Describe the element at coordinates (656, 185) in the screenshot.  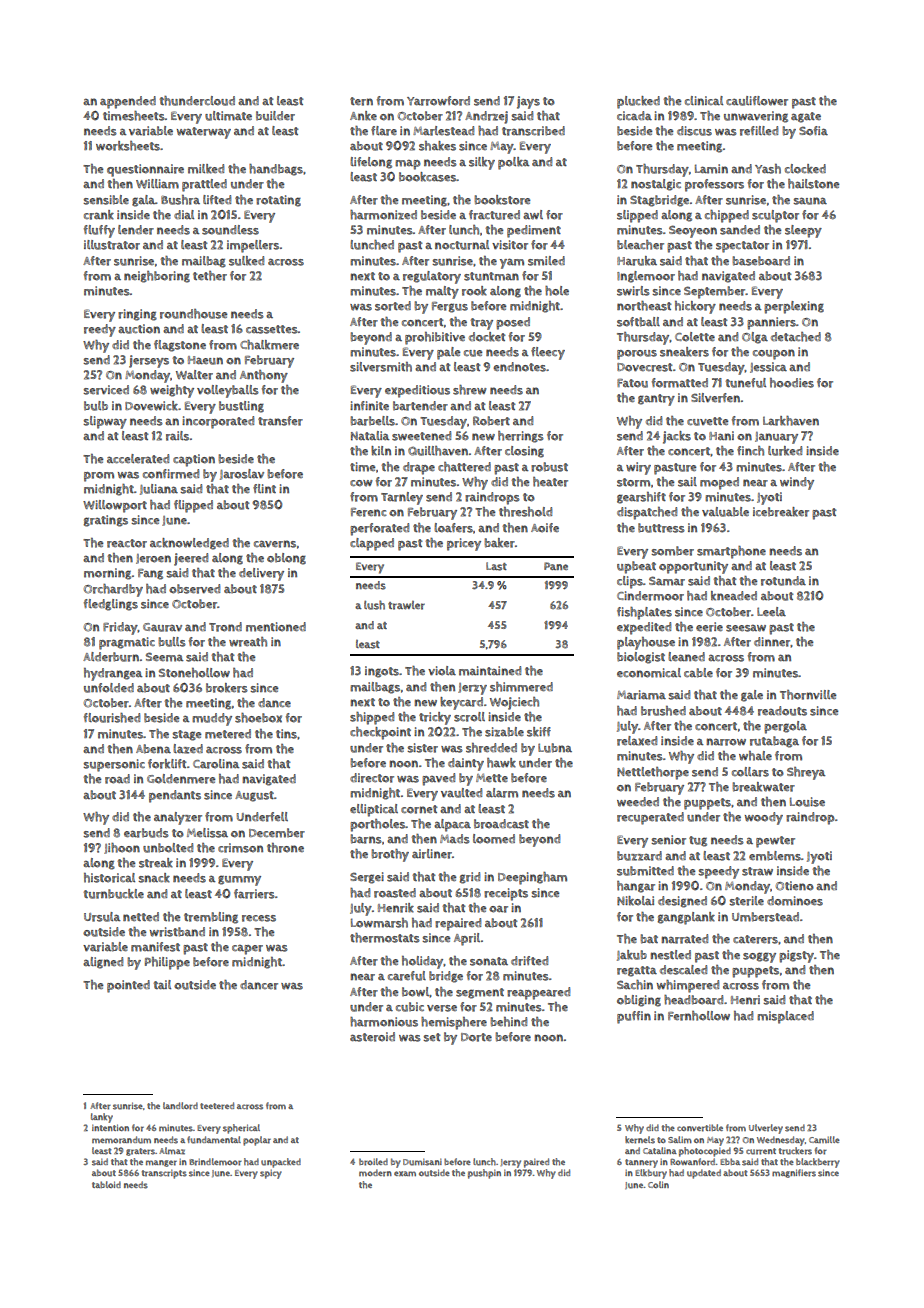
I see `nostalgic` at that location.
